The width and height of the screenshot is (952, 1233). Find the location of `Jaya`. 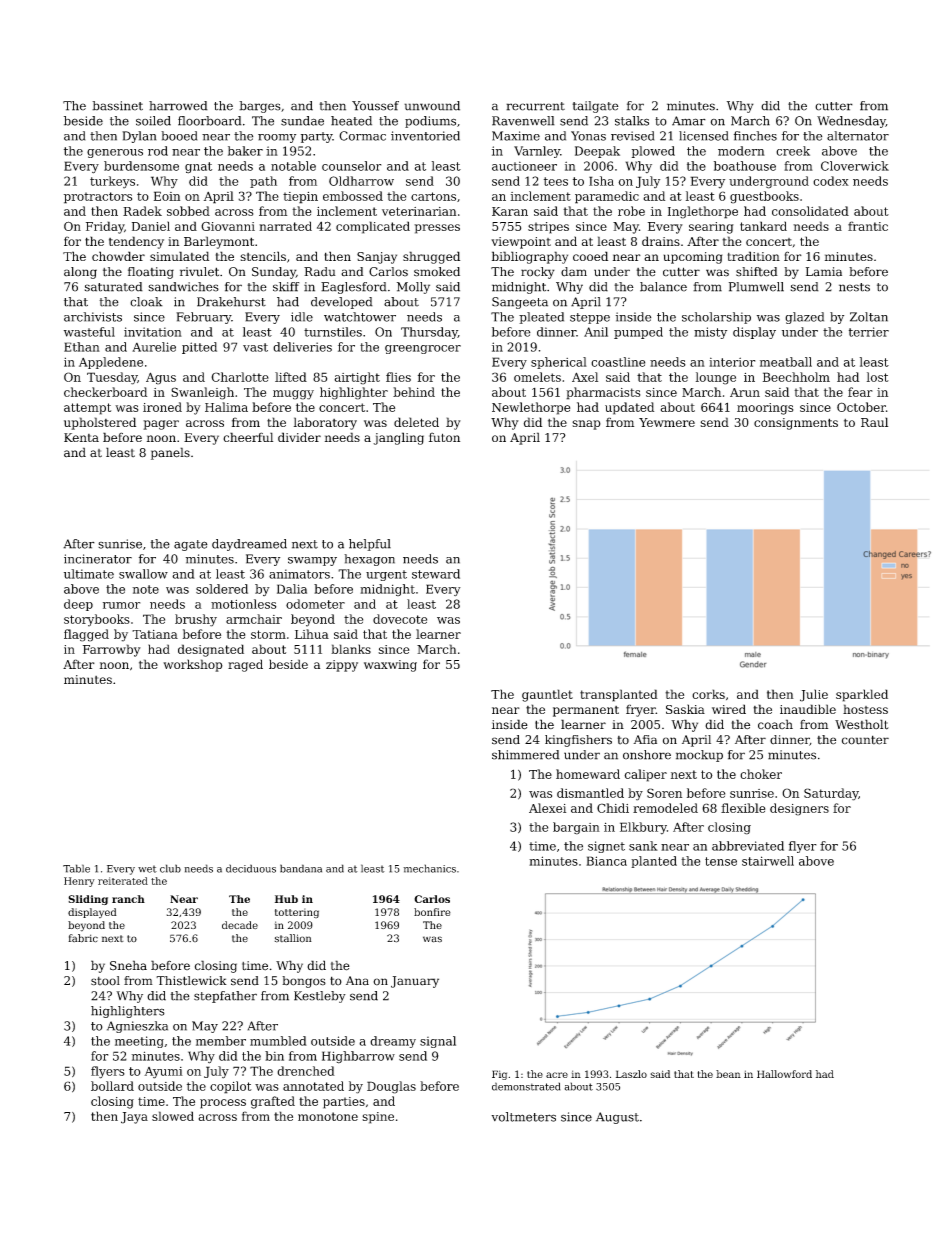

Jaya is located at coordinates (134, 1118).
